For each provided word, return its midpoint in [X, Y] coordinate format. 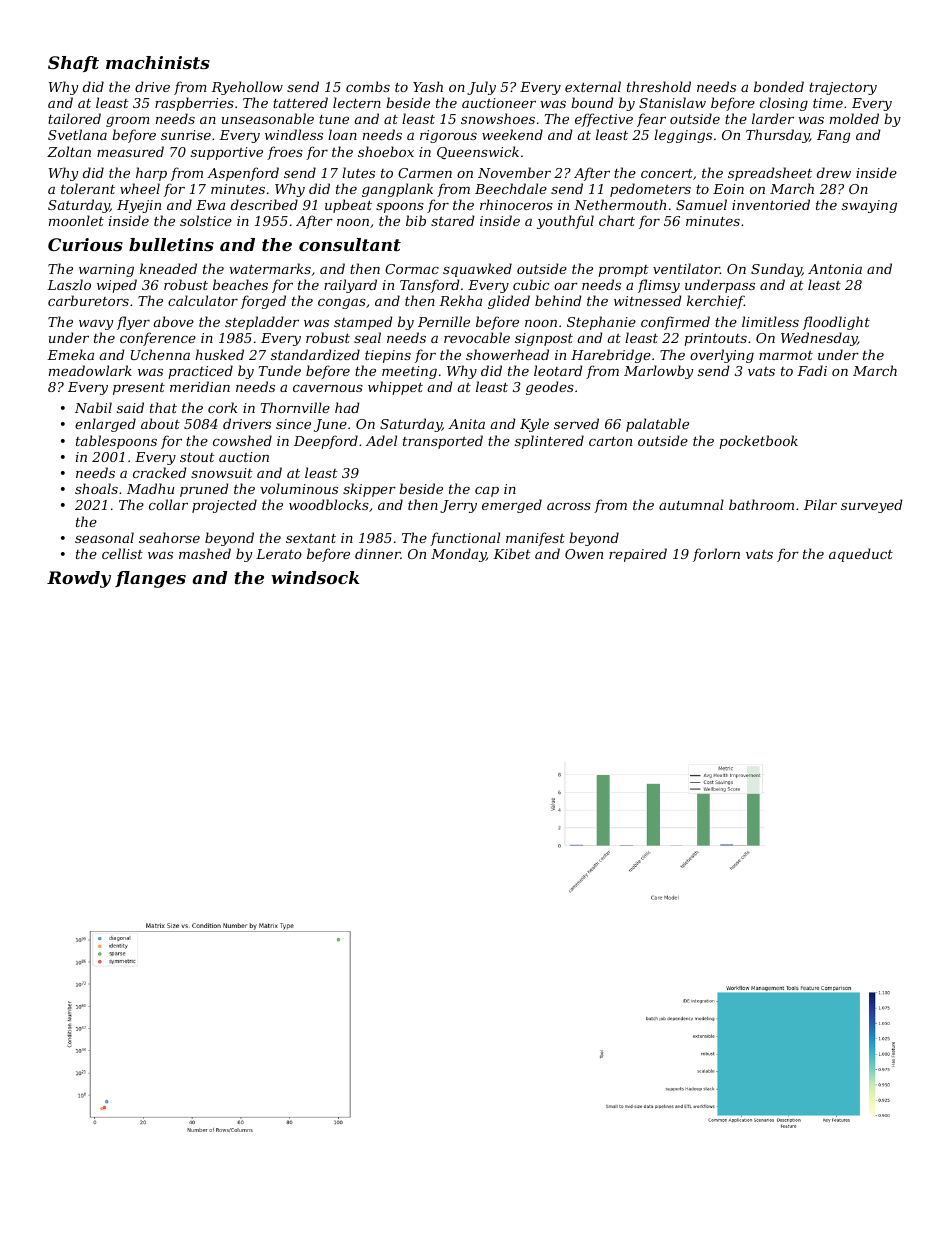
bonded [779, 86]
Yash [428, 86]
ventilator [686, 268]
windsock [315, 577]
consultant [350, 244]
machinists [158, 62]
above [174, 321]
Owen [584, 554]
